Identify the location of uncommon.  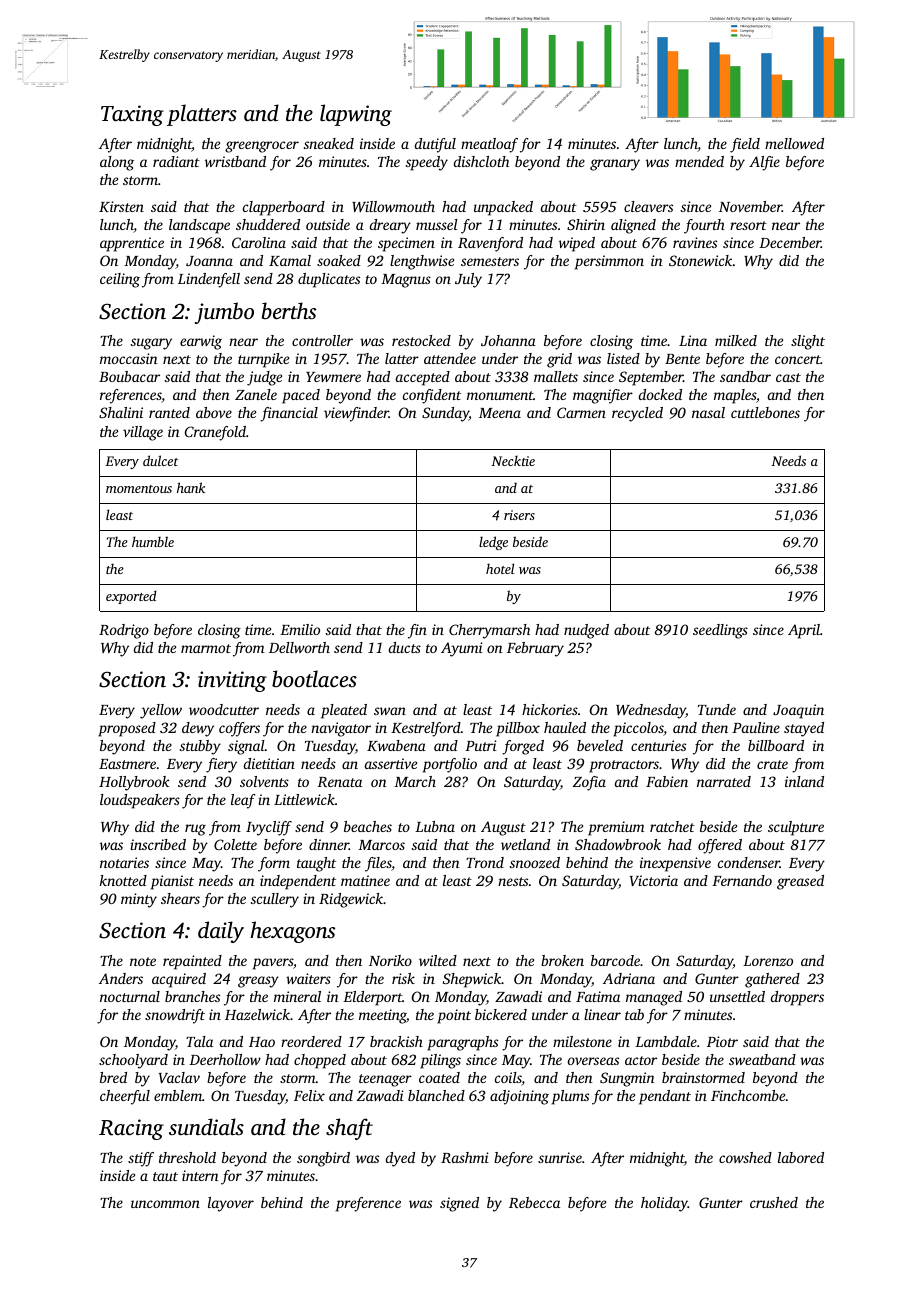
(165, 1204).
